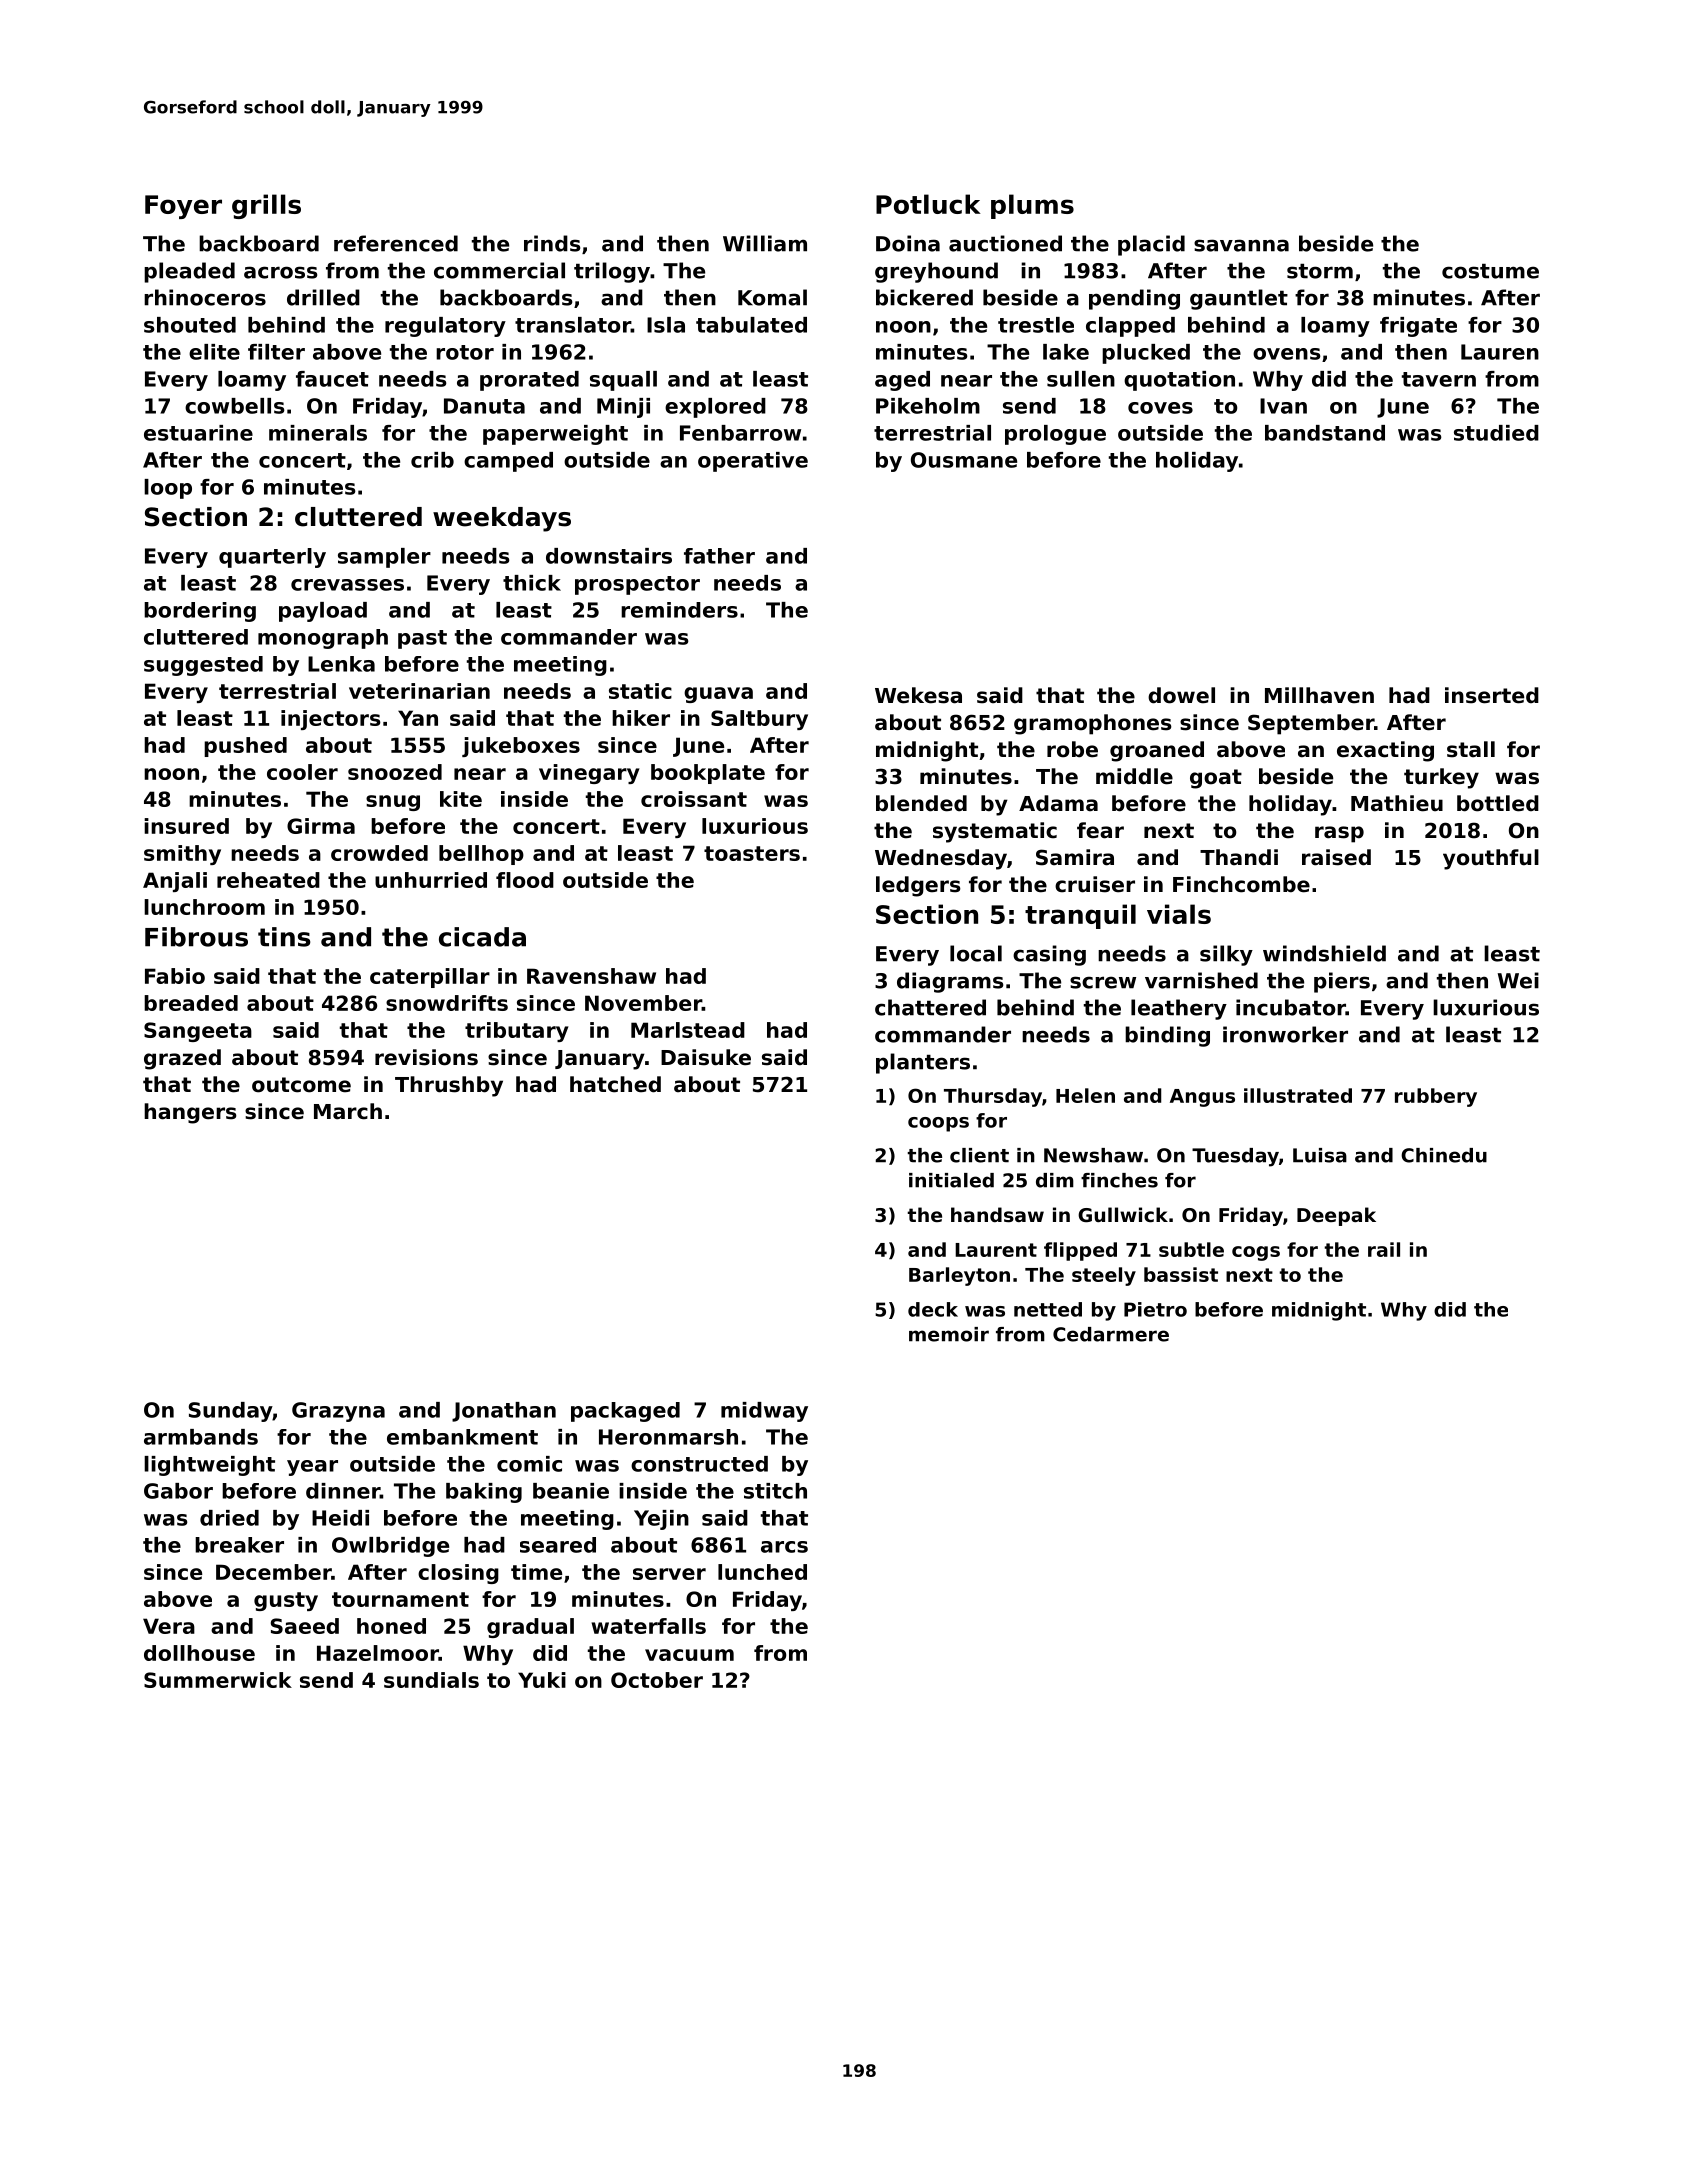  What do you see at coordinates (1490, 271) in the page?
I see `costume` at bounding box center [1490, 271].
